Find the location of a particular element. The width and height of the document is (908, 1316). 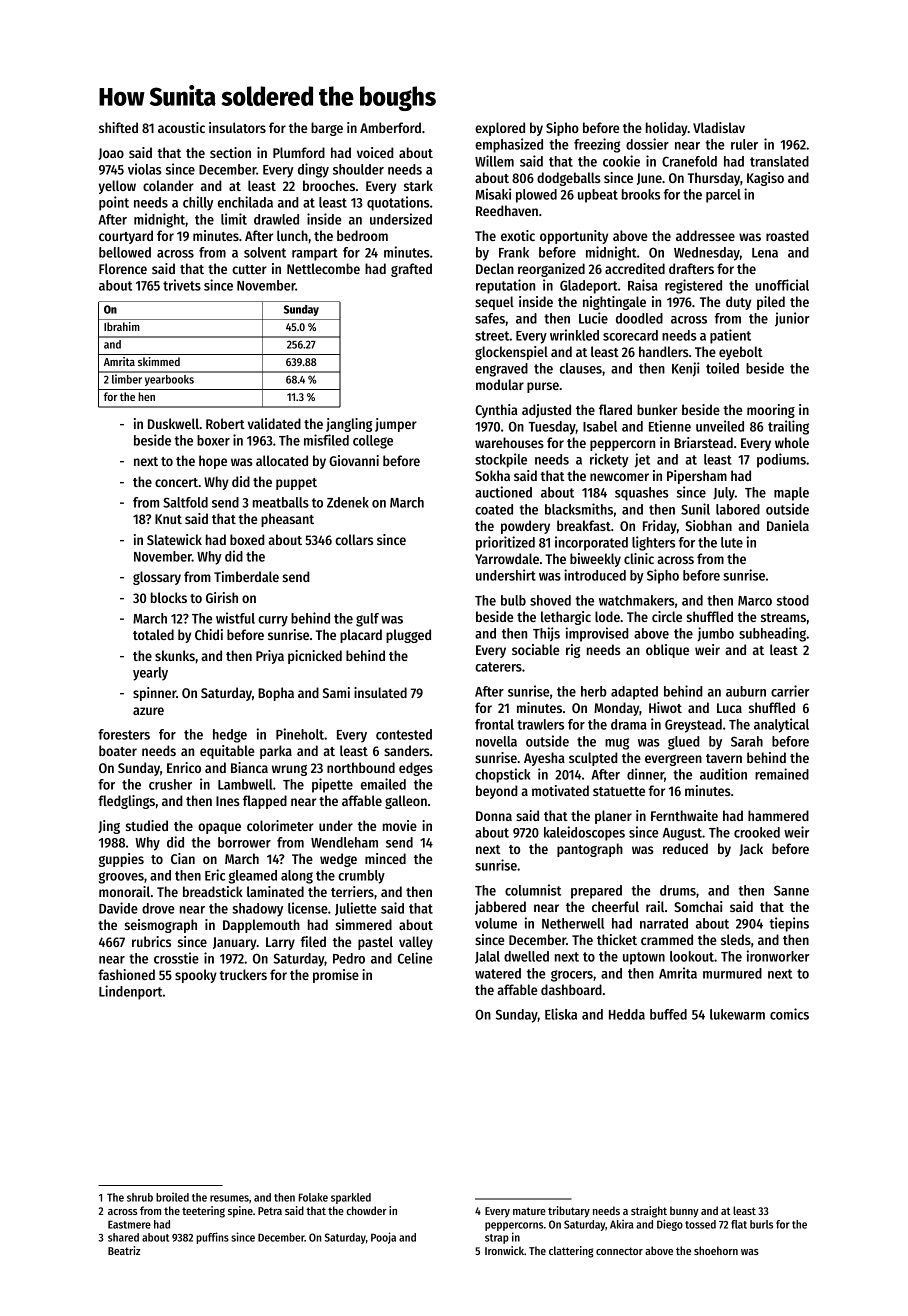

January is located at coordinates (235, 943).
